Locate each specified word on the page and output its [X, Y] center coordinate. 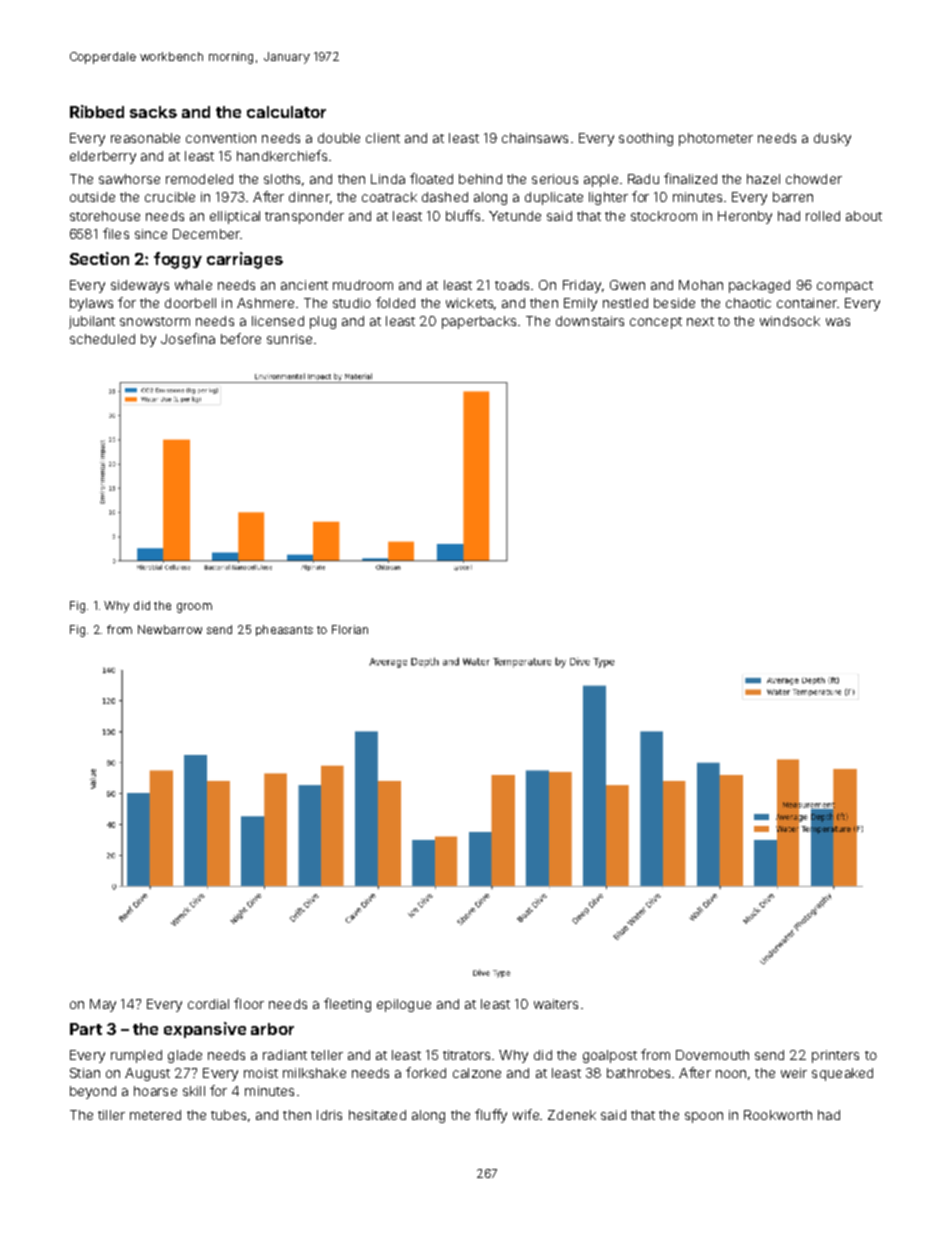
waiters [556, 1004]
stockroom [664, 216]
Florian [350, 629]
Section [99, 258]
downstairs [590, 321]
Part [86, 1029]
